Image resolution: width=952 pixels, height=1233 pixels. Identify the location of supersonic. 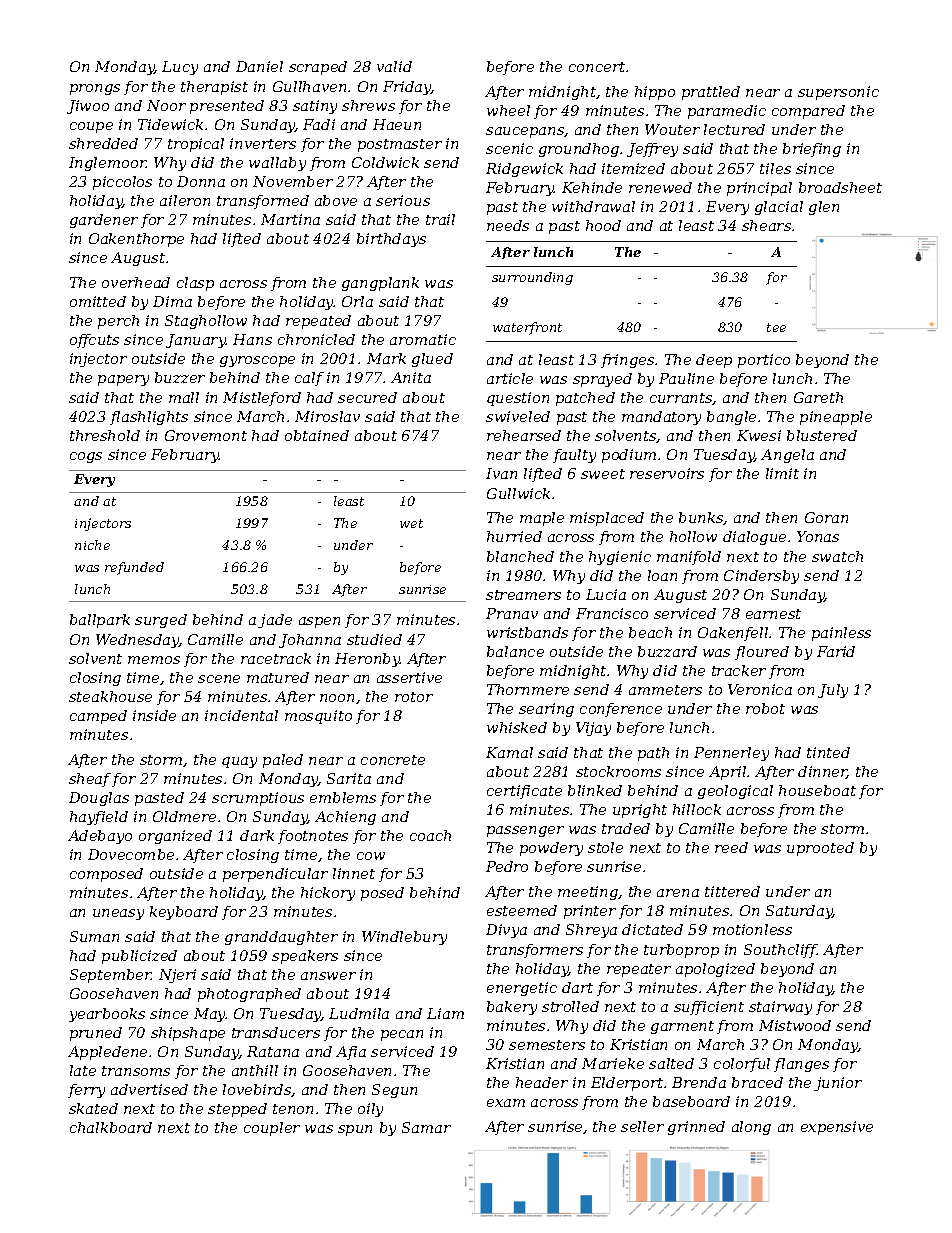
(838, 93).
